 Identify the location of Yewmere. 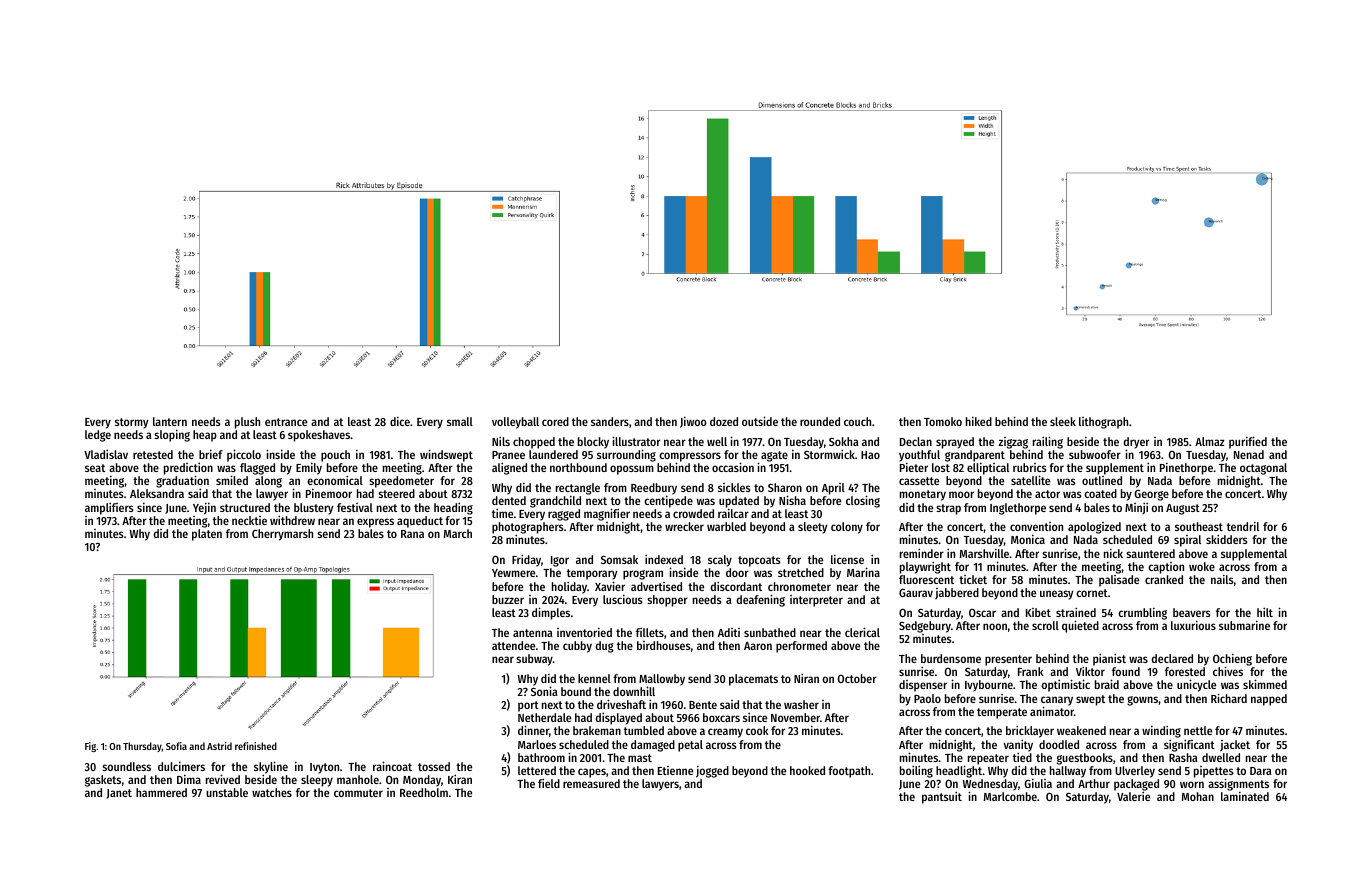
(513, 573).
